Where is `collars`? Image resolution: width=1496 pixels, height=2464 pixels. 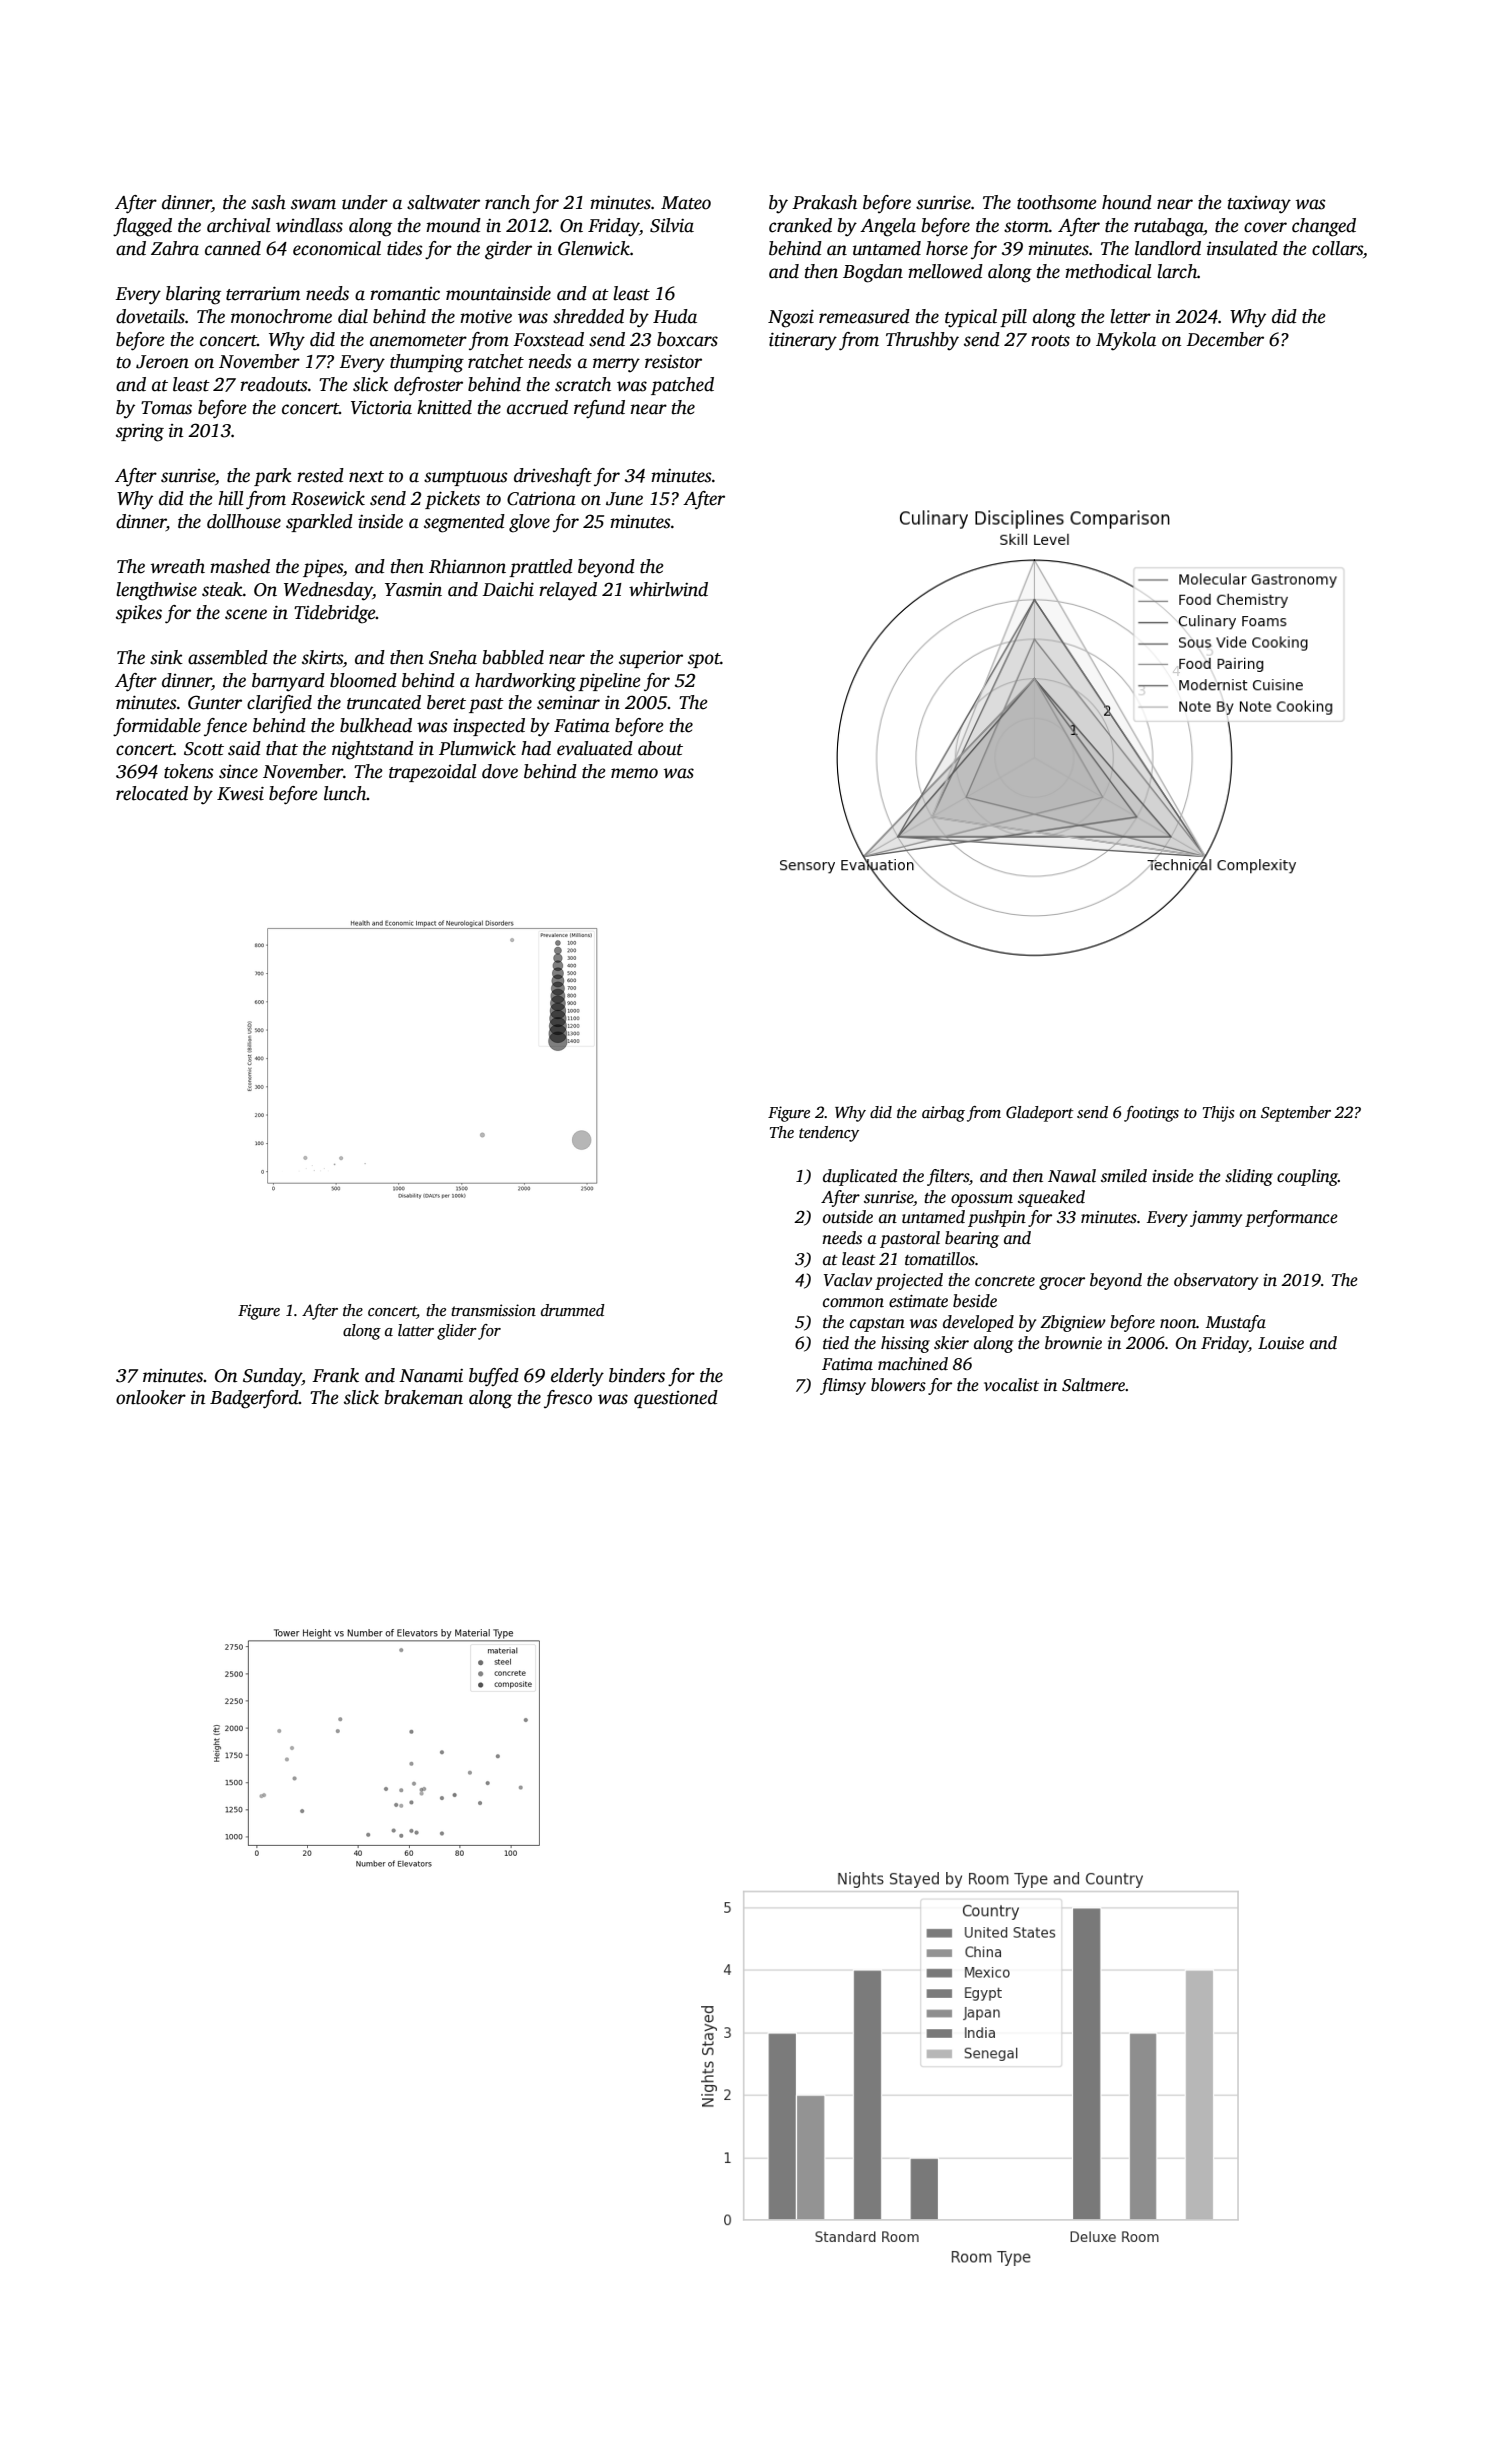
collars is located at coordinates (1337, 248).
